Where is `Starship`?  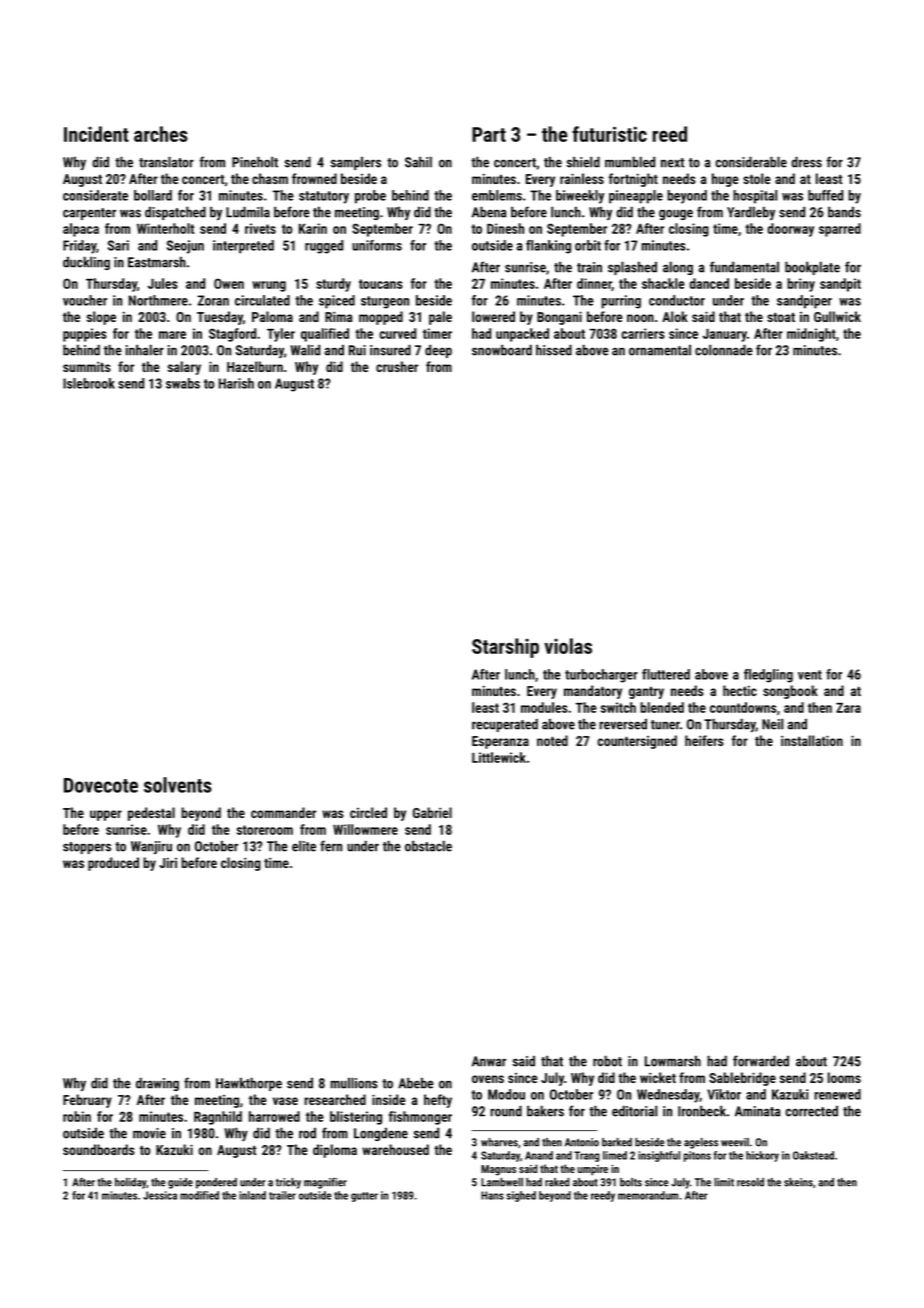
Starship is located at coordinates (505, 648).
